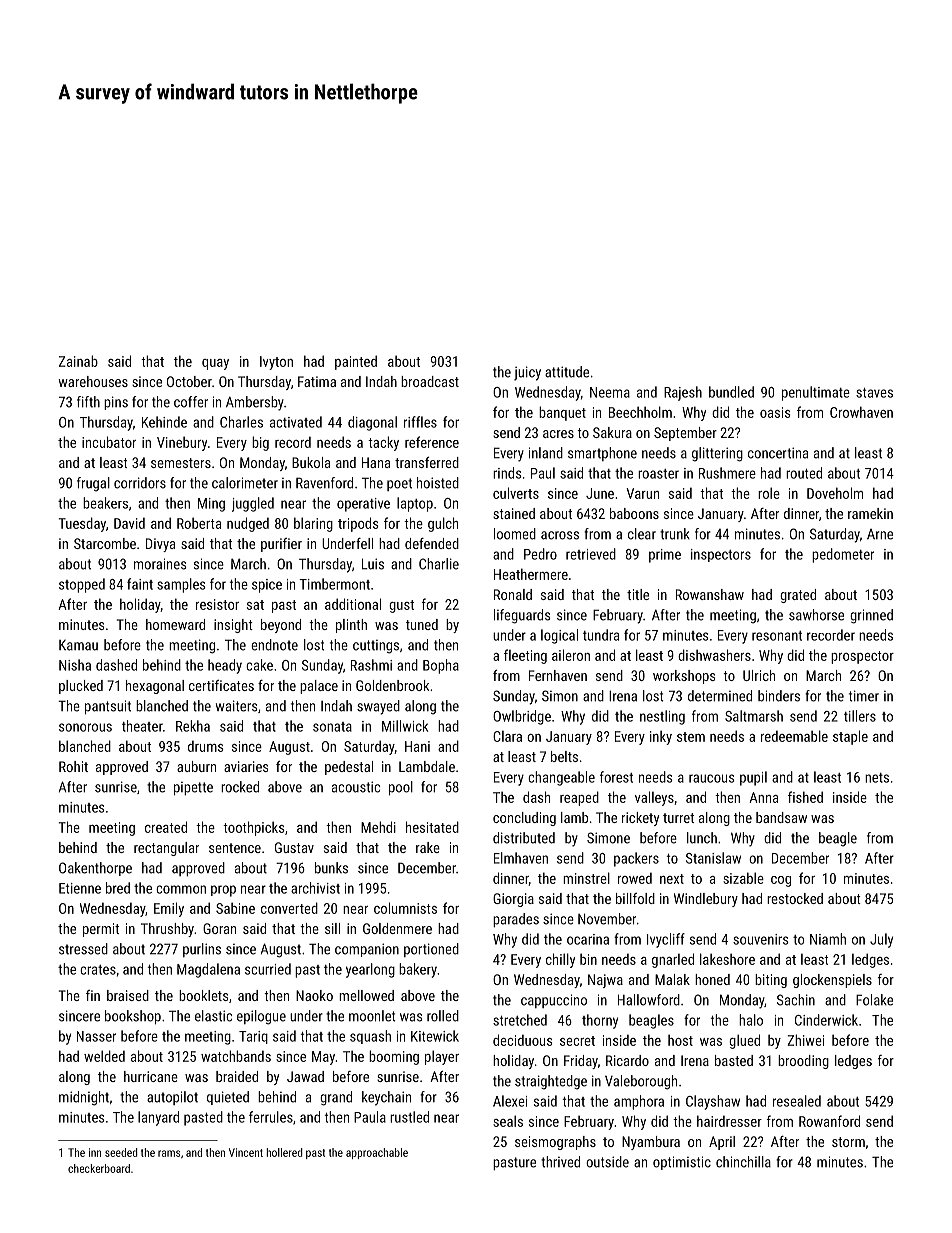 The width and height of the image is (952, 1233). What do you see at coordinates (871, 616) in the image?
I see `grinned` at bounding box center [871, 616].
